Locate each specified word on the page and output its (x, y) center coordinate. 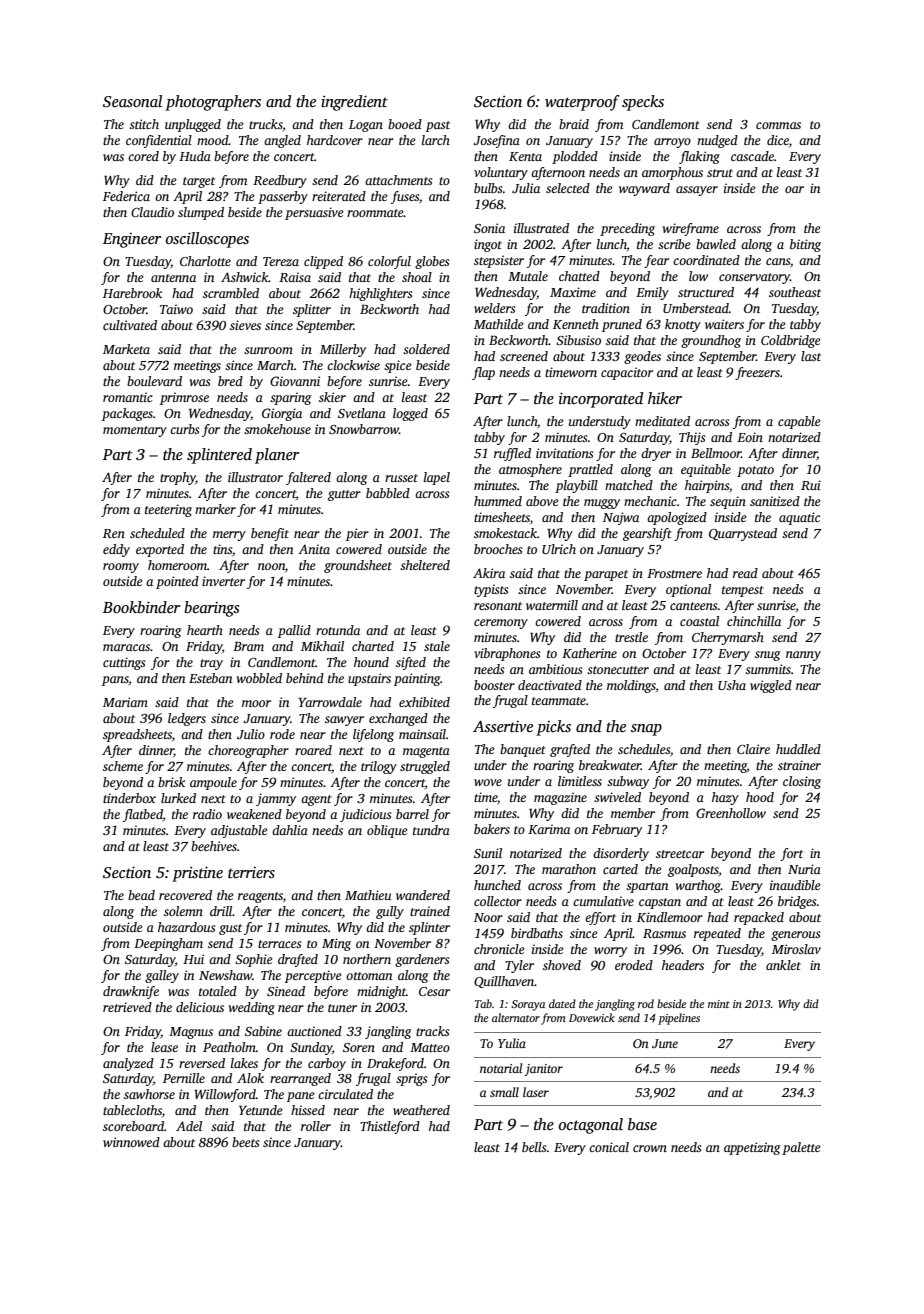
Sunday (311, 1048)
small (504, 1092)
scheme (123, 766)
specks (643, 103)
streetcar (680, 854)
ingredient (354, 103)
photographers (213, 103)
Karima (549, 829)
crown (650, 1148)
